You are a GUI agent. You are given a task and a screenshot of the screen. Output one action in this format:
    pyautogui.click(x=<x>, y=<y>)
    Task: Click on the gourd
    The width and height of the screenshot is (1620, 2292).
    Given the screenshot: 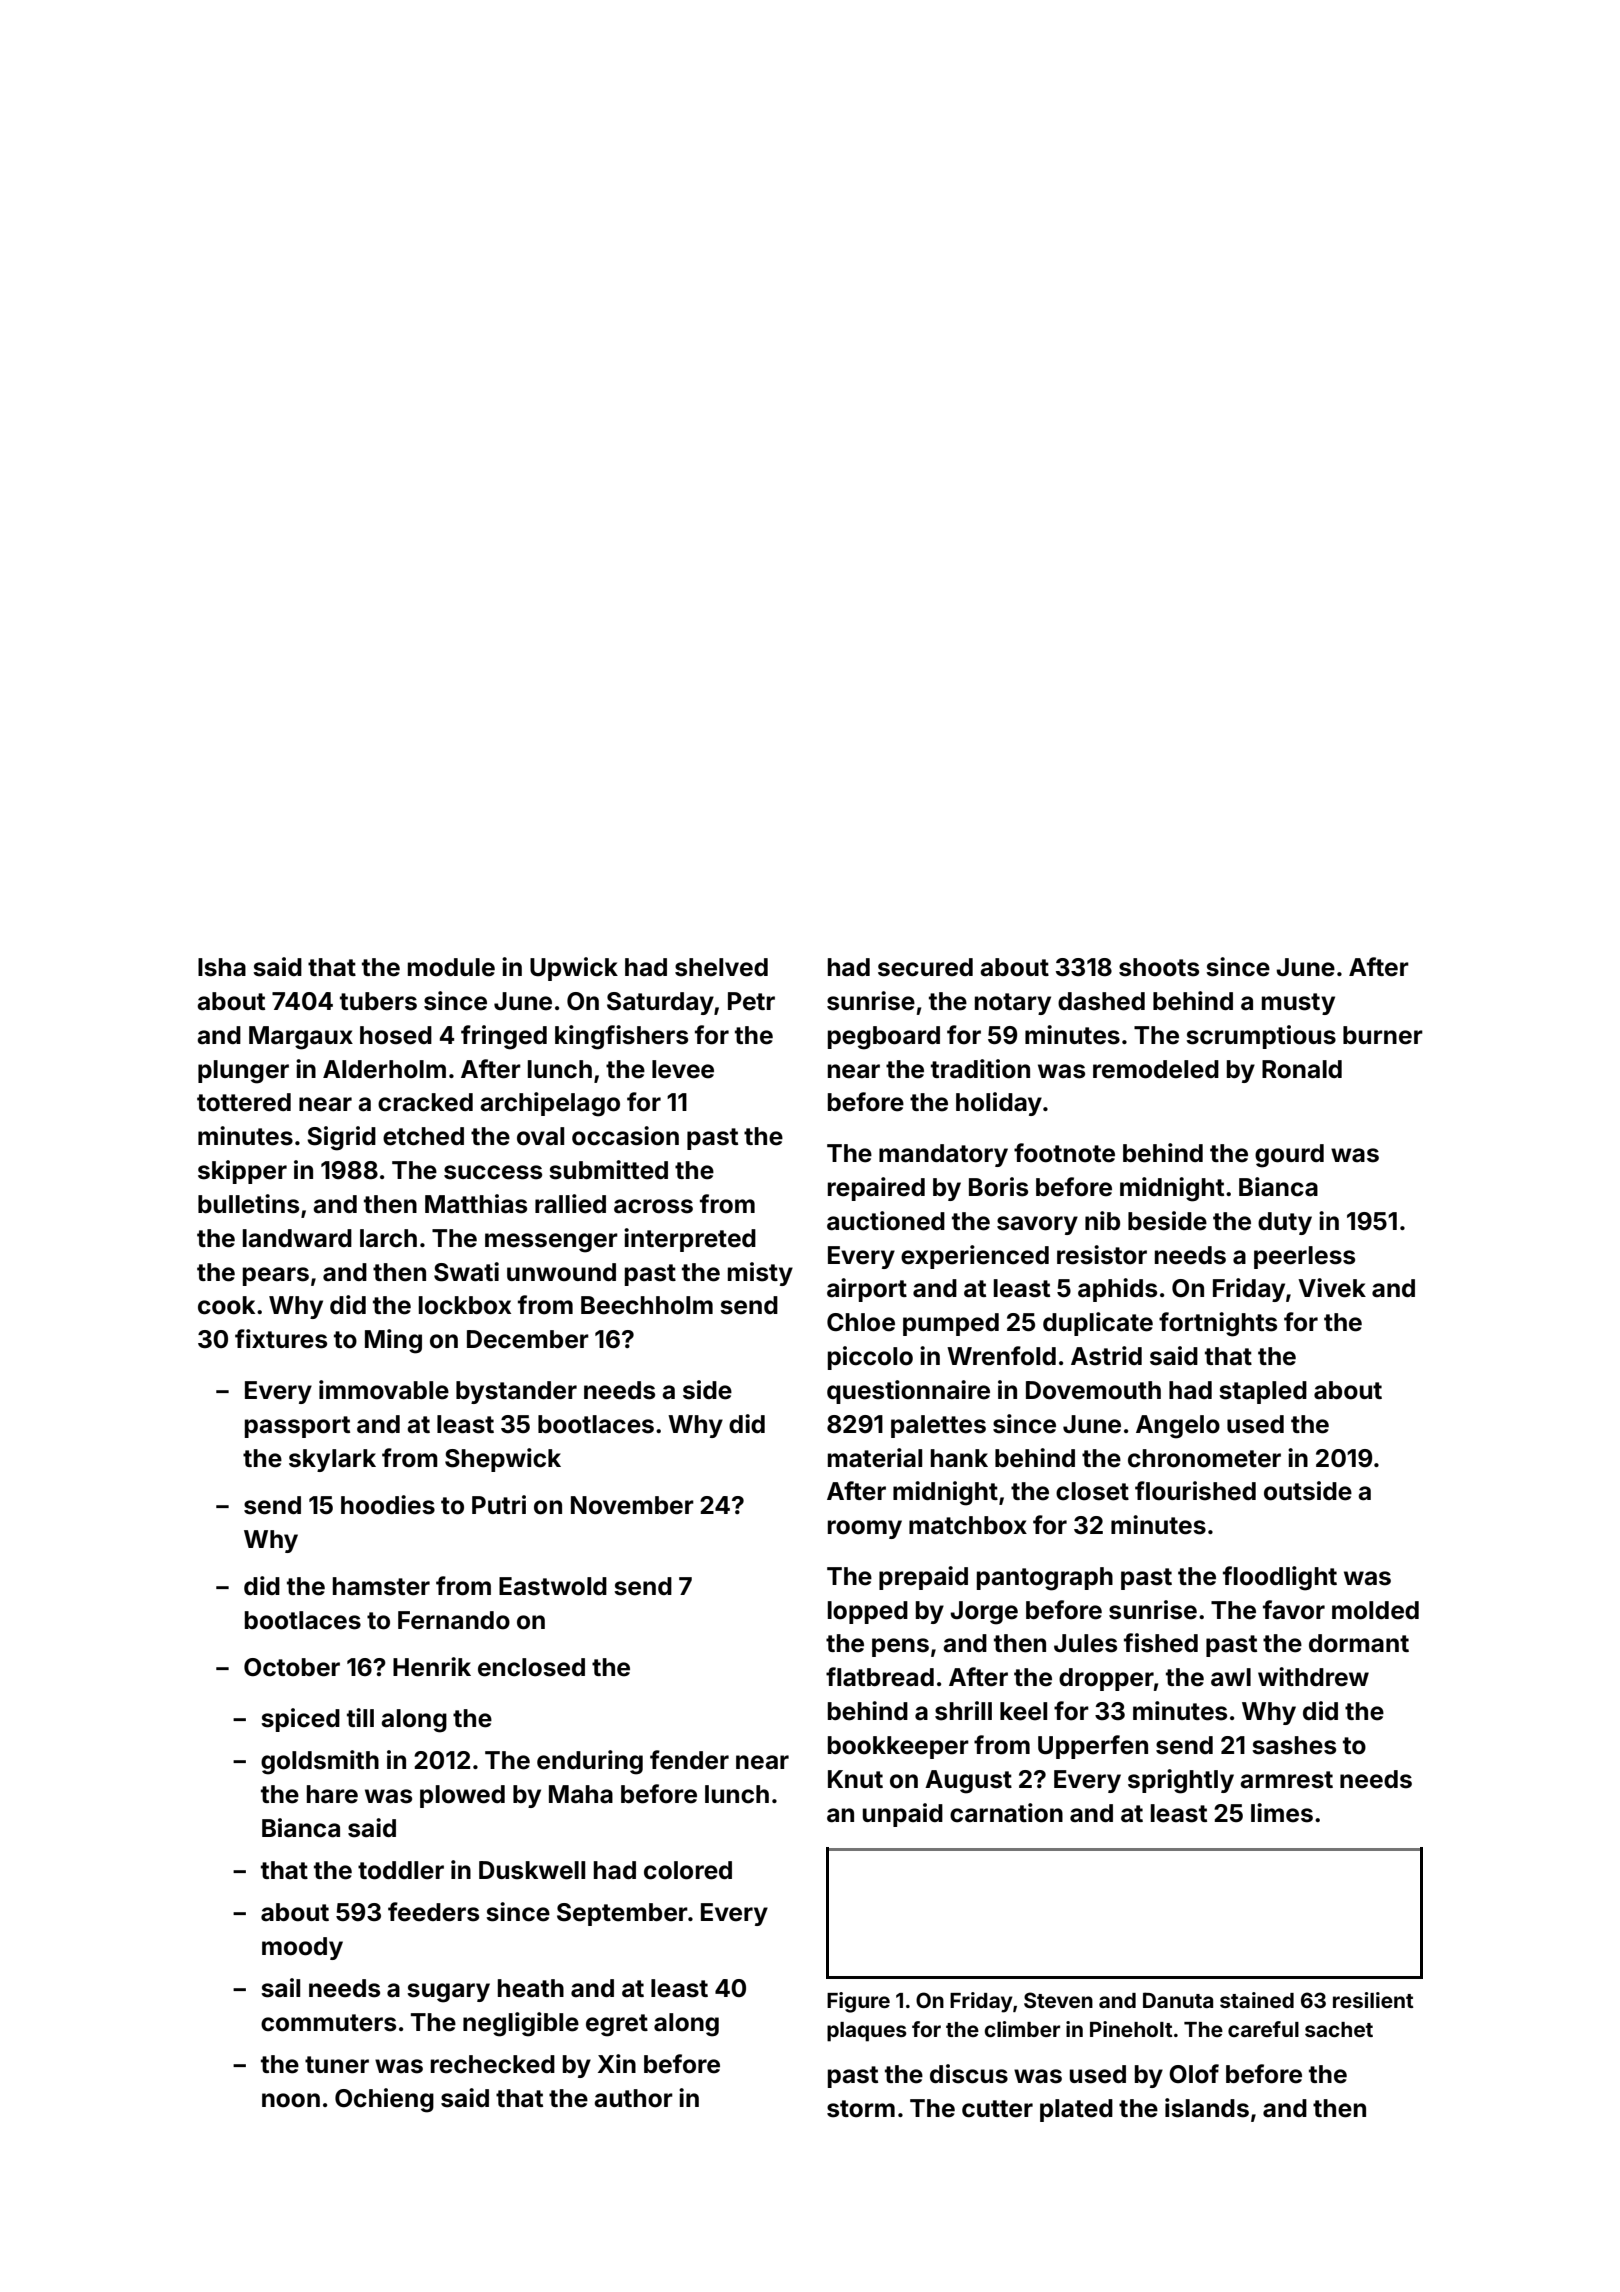 What is the action you would take?
    pyautogui.click(x=1289, y=1156)
